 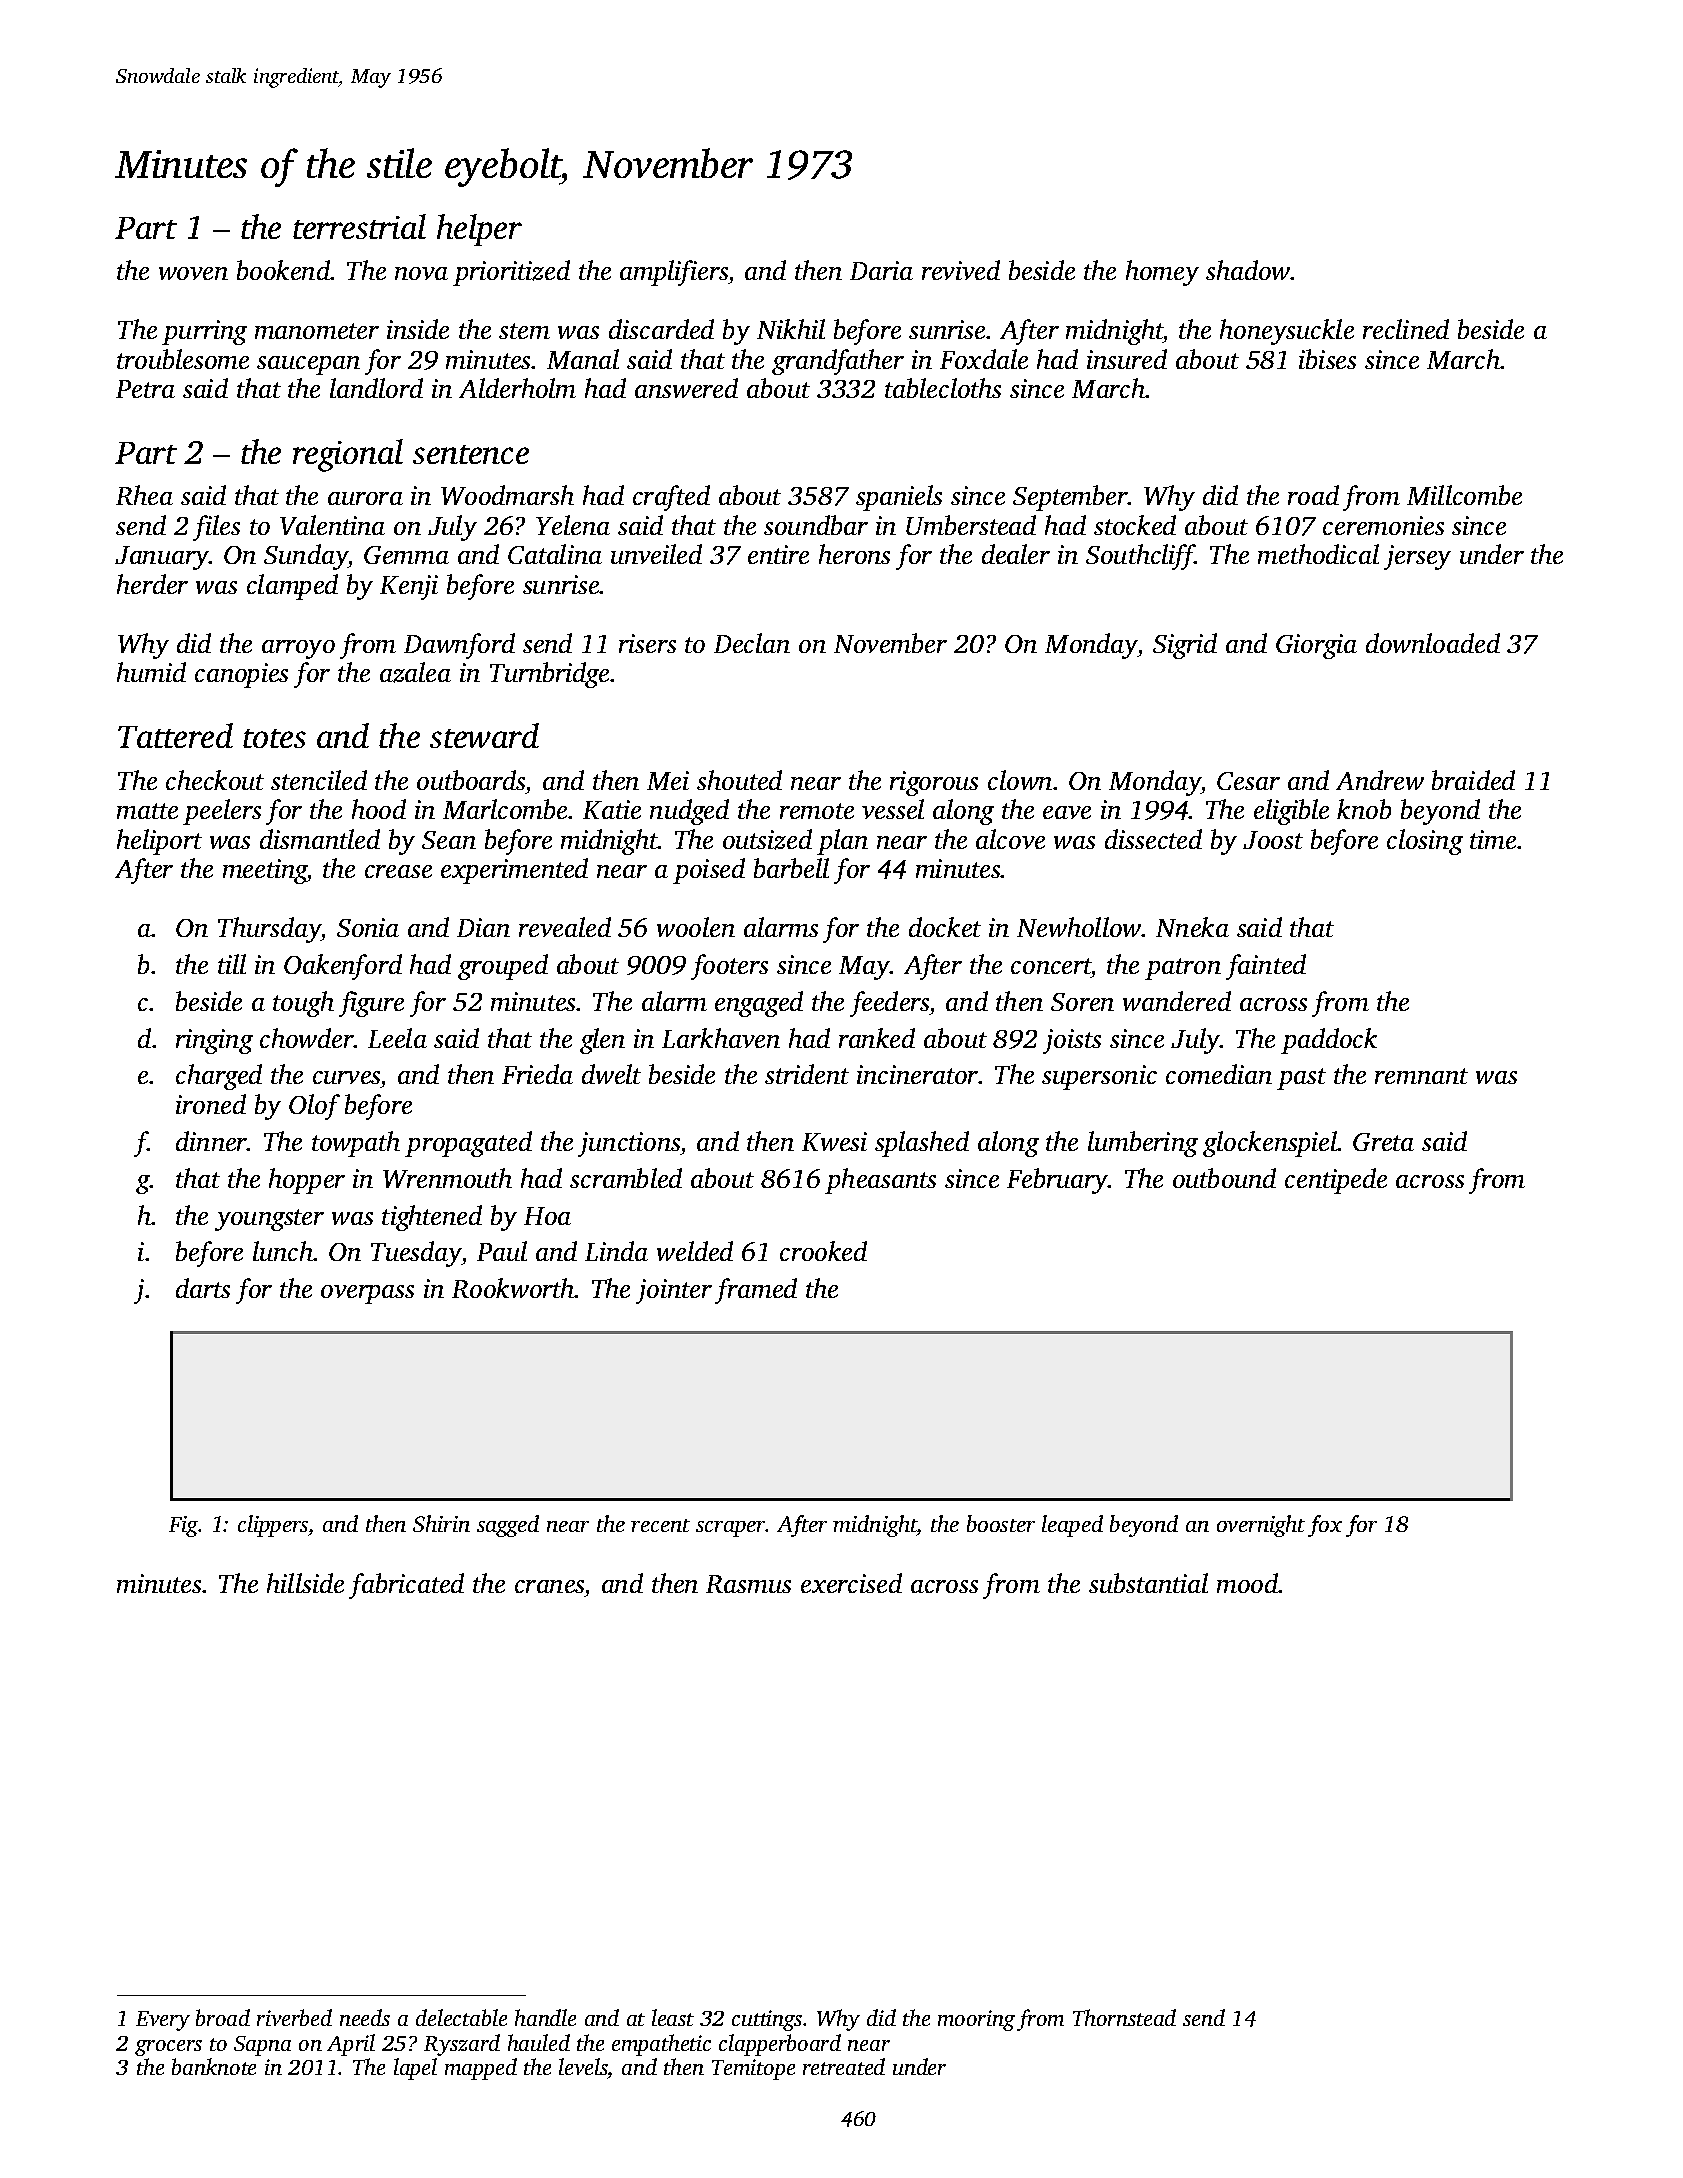 I want to click on amplifiers, so click(x=674, y=273).
